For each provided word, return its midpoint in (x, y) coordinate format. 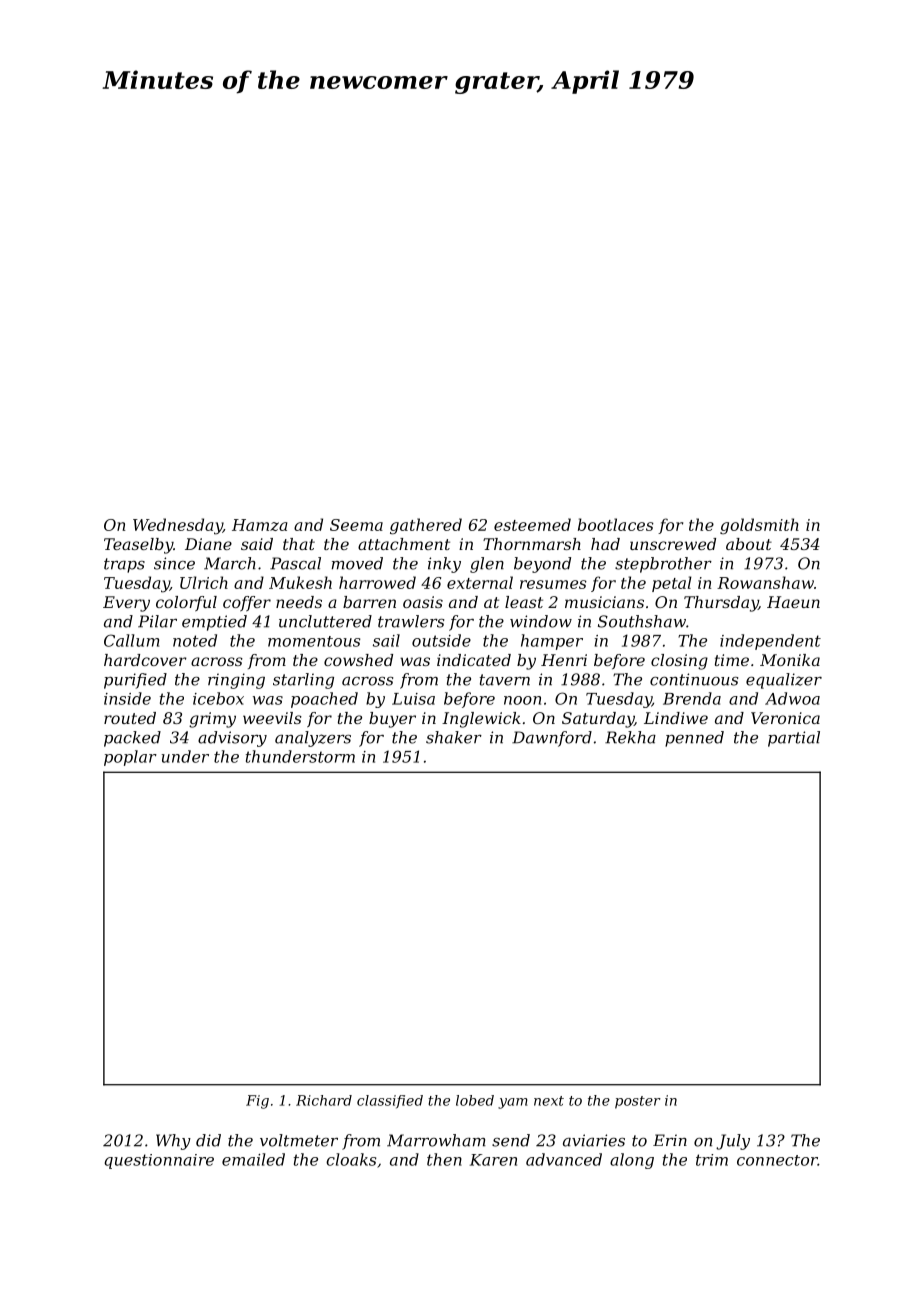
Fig (257, 1102)
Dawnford (552, 739)
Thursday (721, 604)
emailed (253, 1159)
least (524, 602)
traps (124, 565)
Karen (493, 1160)
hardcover (145, 660)
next (549, 1101)
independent (770, 642)
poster (638, 1102)
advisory (232, 739)
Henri (564, 660)
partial (794, 739)
